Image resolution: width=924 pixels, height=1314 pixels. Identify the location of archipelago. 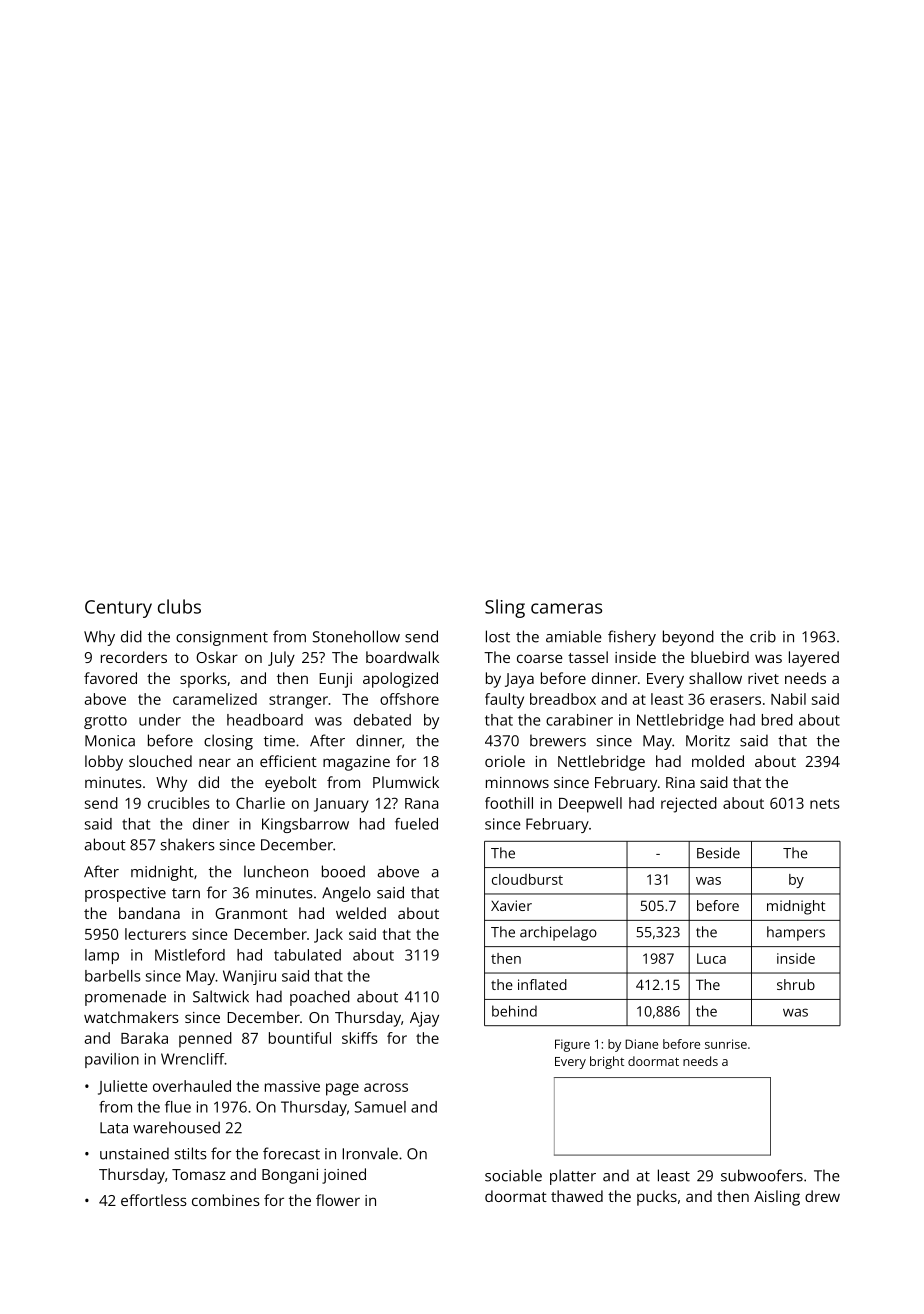
(558, 933).
